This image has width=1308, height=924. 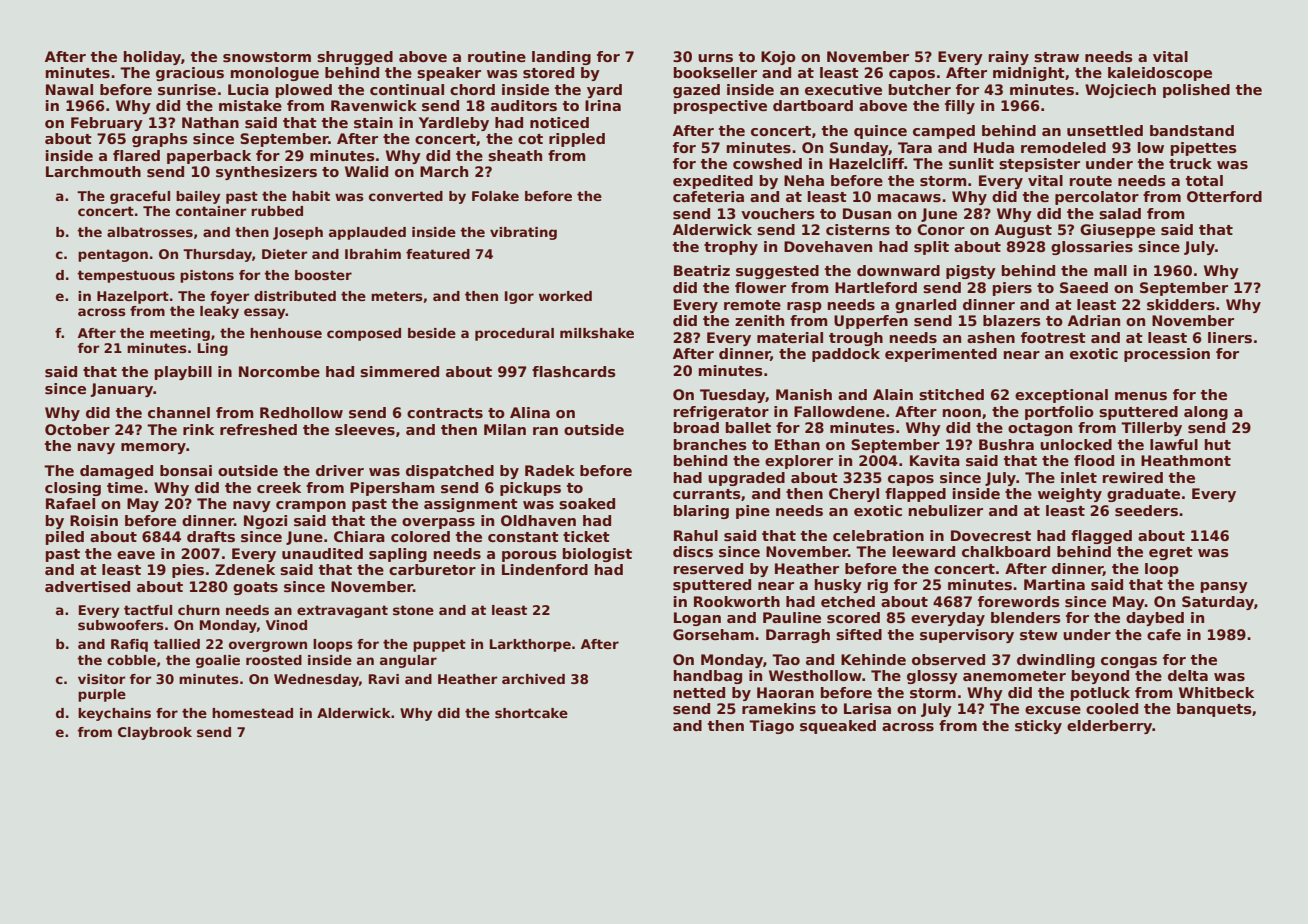 What do you see at coordinates (778, 58) in the image?
I see `Kojo` at bounding box center [778, 58].
